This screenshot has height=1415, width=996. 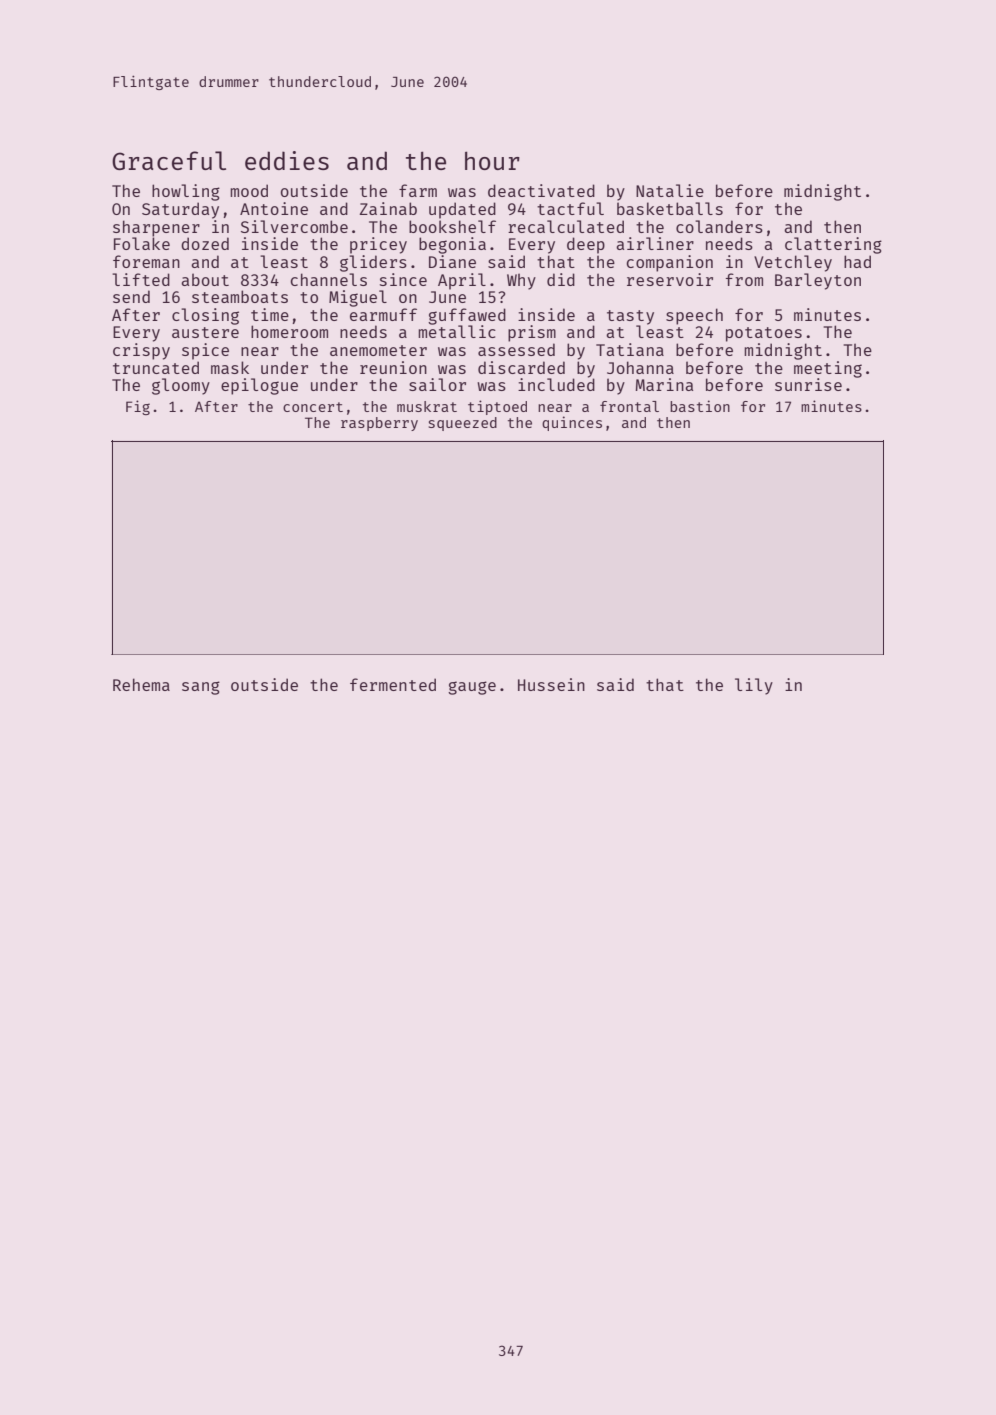 What do you see at coordinates (551, 684) in the screenshot?
I see `Hussein` at bounding box center [551, 684].
